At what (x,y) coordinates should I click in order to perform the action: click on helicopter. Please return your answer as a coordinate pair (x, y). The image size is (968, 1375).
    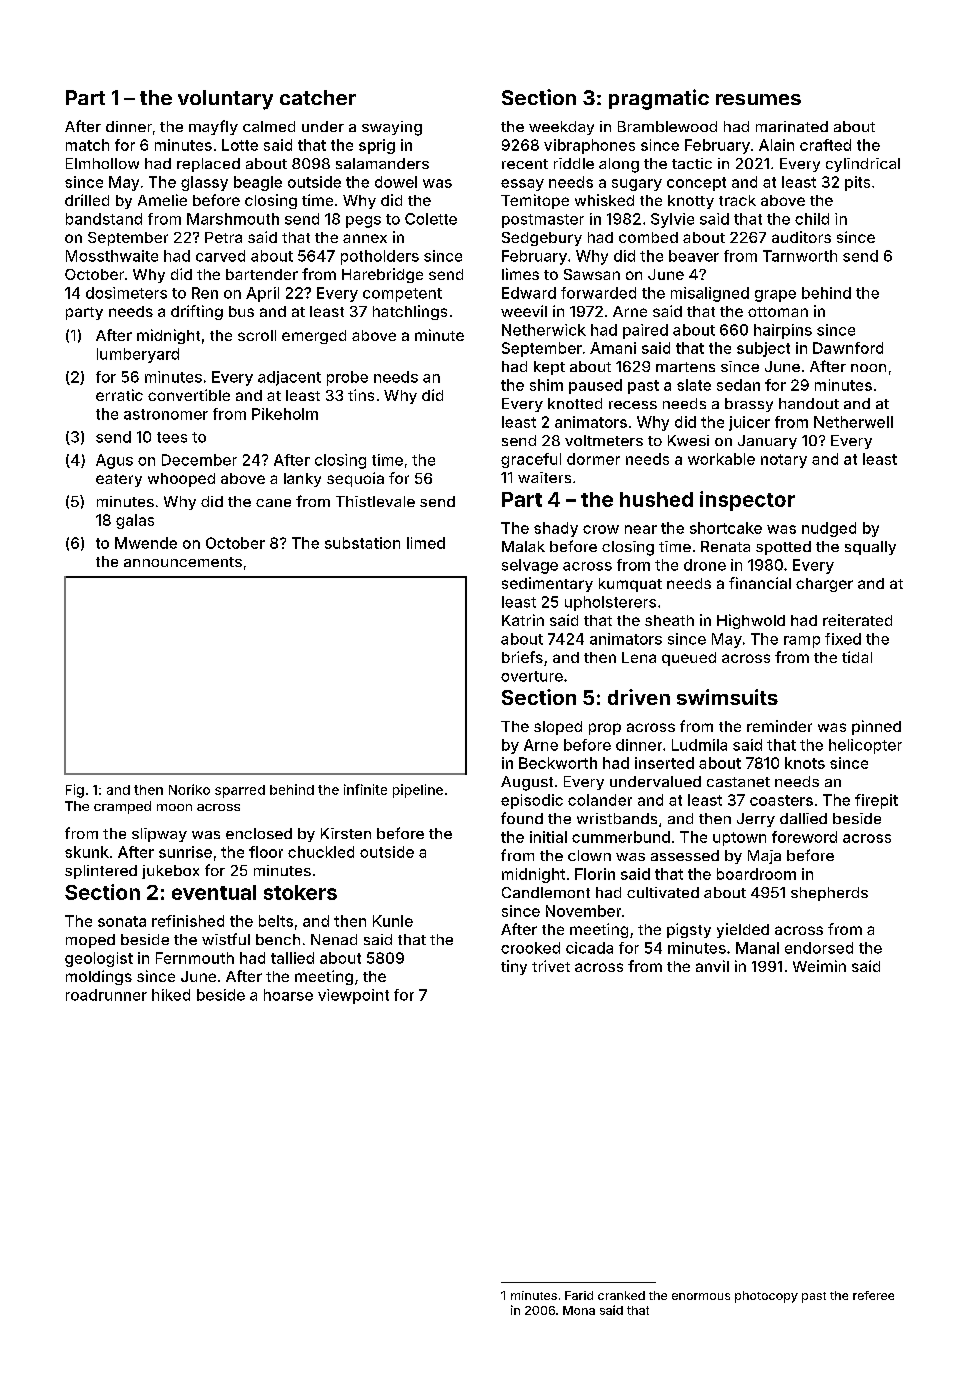
    Looking at the image, I should click on (865, 746).
